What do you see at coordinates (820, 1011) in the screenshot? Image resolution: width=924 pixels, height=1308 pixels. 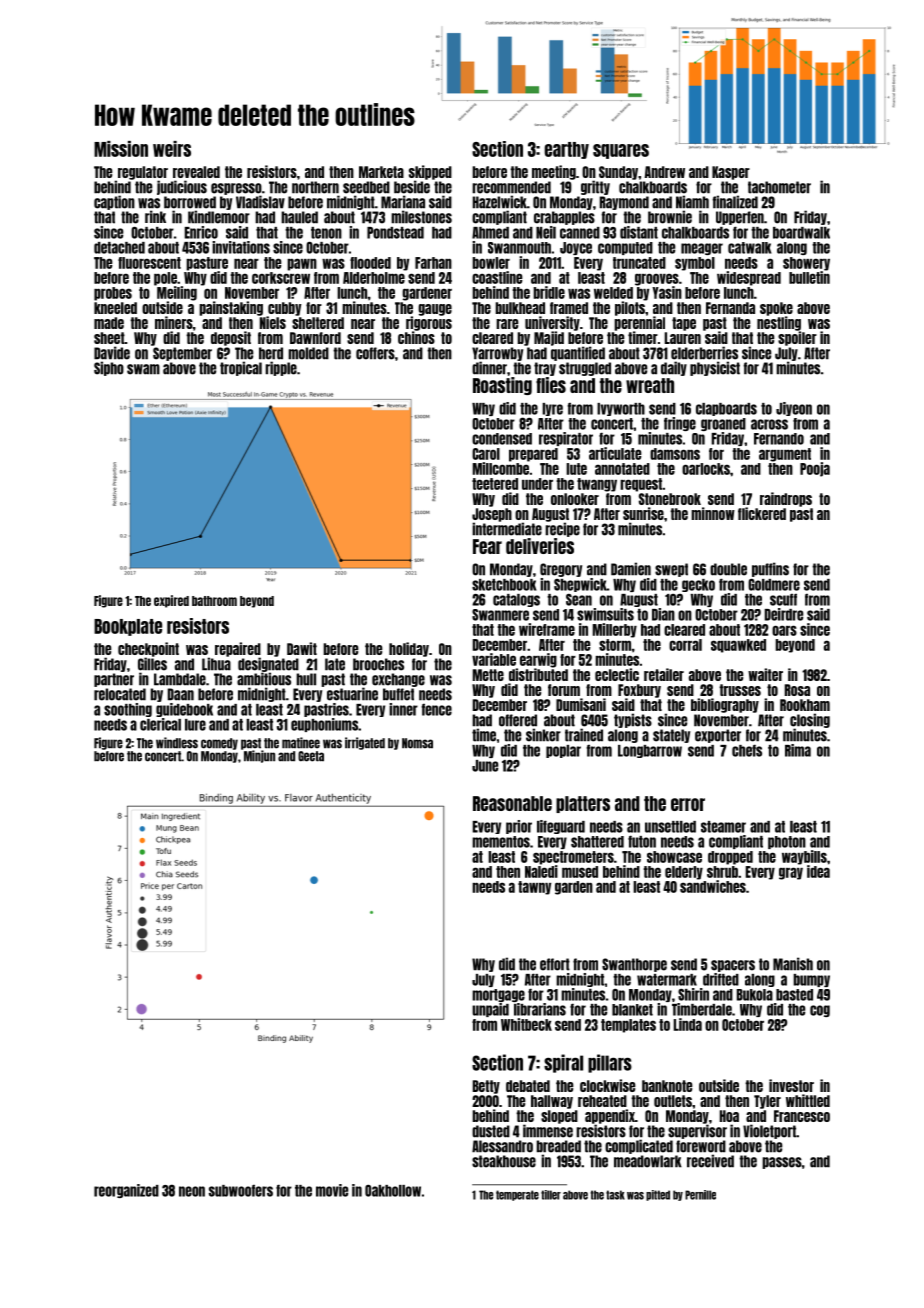 I see `cog` at bounding box center [820, 1011].
